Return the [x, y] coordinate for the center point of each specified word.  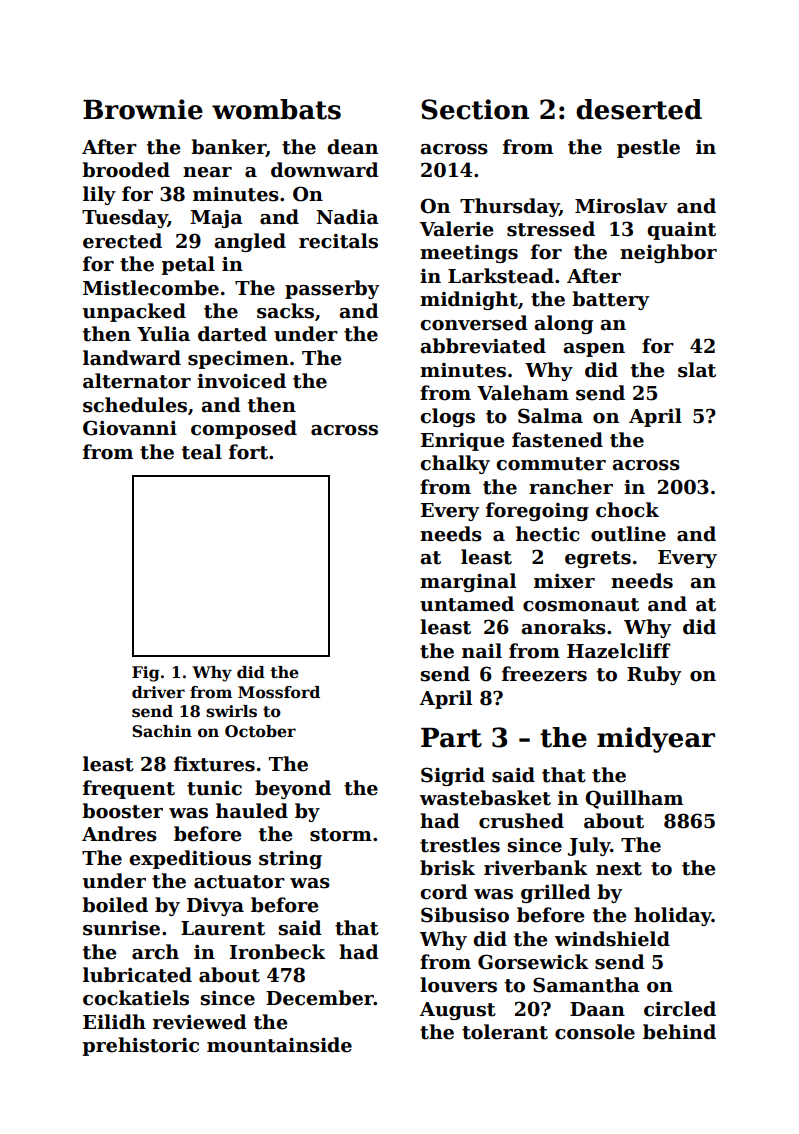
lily [99, 195]
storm [341, 835]
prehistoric [140, 1046]
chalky [455, 464]
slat [697, 370]
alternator [137, 381]
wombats [276, 109]
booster [122, 811]
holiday [673, 916]
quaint [681, 231]
